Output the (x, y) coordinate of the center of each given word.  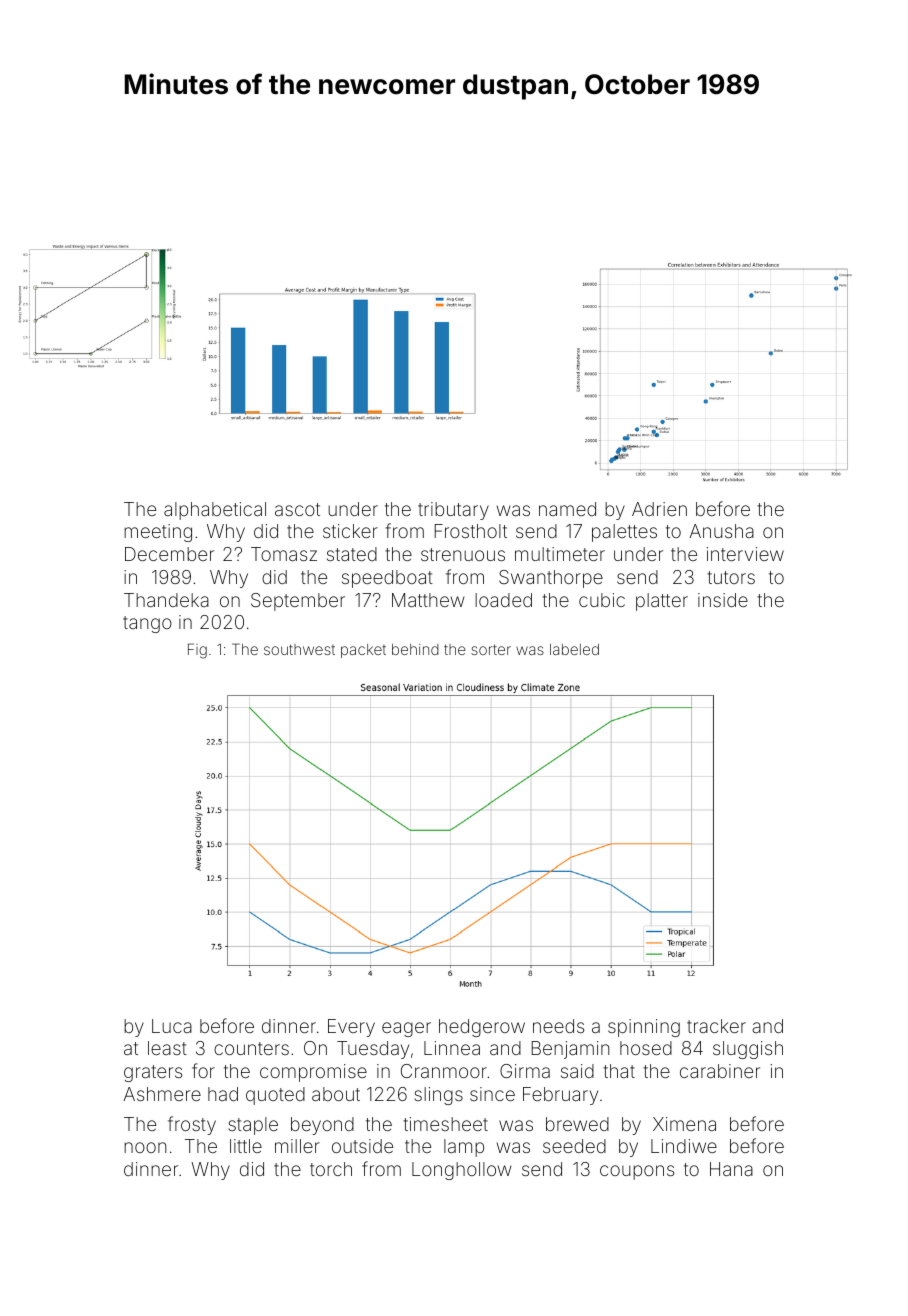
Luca (172, 1026)
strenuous (463, 554)
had (223, 1094)
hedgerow (482, 1028)
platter (662, 602)
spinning (644, 1028)
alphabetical (215, 511)
